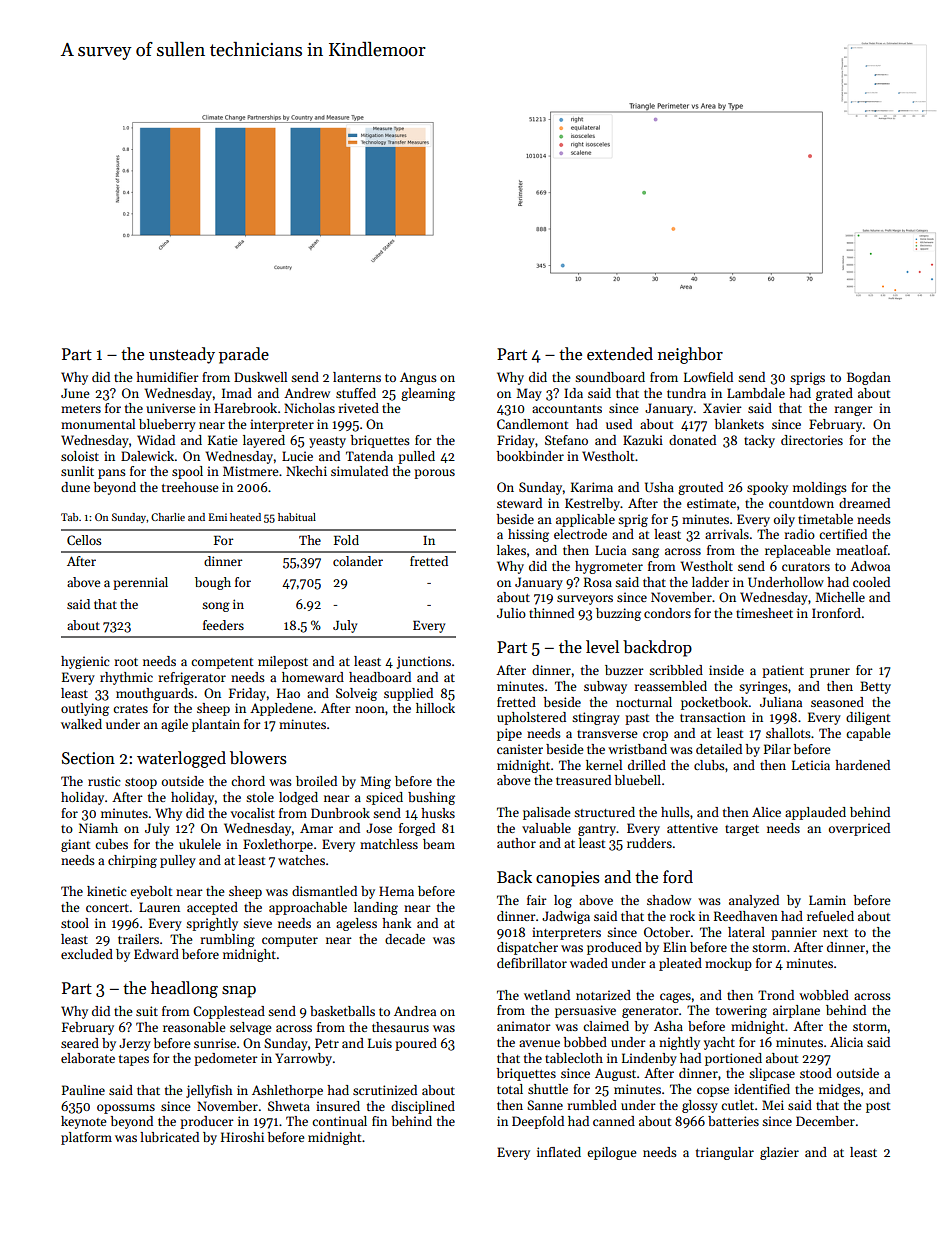 This screenshot has height=1233, width=952. What do you see at coordinates (418, 378) in the screenshot?
I see `Angus` at bounding box center [418, 378].
